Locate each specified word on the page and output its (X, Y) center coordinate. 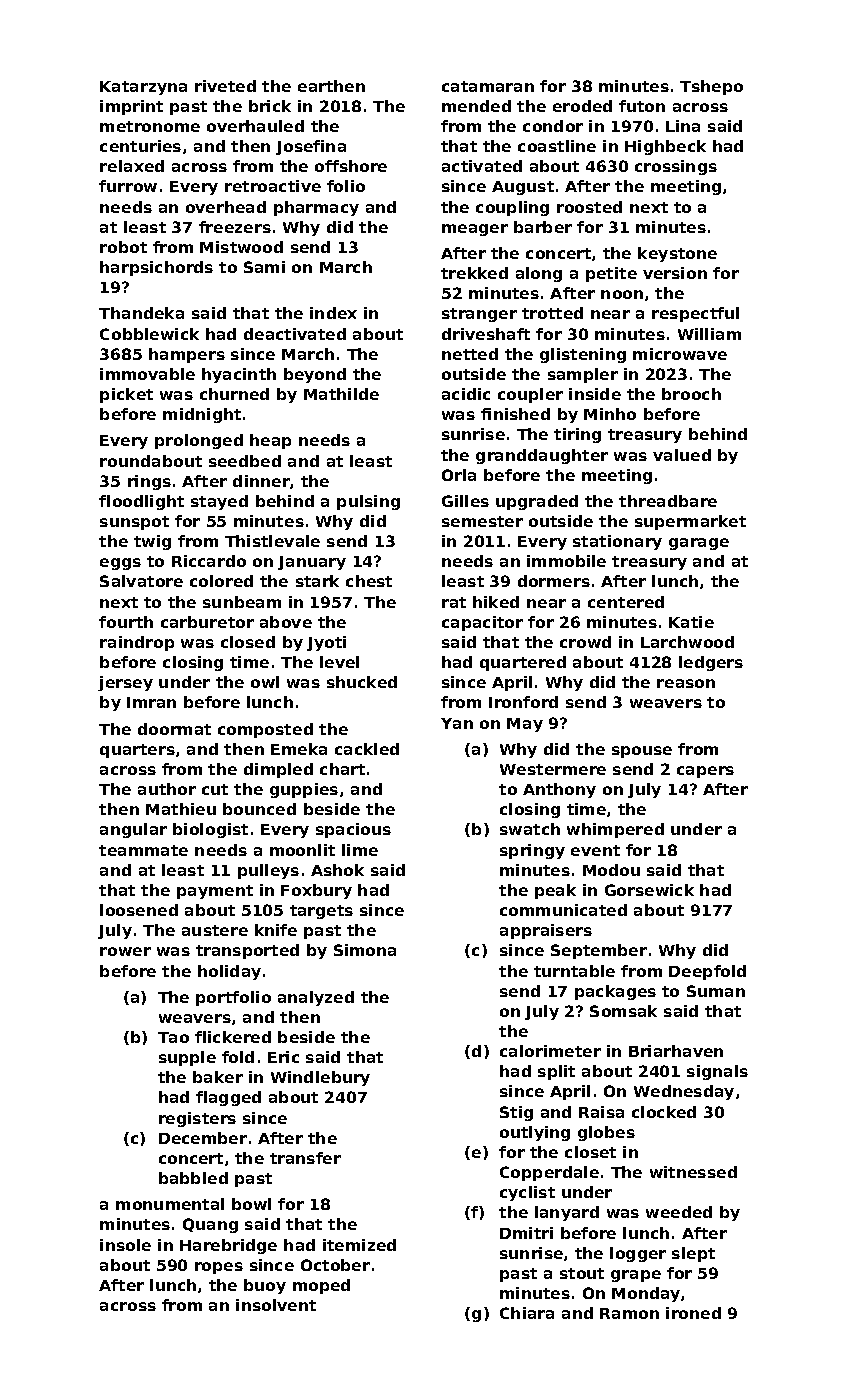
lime (360, 850)
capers (705, 772)
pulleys (268, 871)
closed (248, 642)
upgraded (537, 502)
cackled (367, 749)
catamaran (488, 86)
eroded (582, 106)
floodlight (141, 502)
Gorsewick (649, 890)
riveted (225, 86)
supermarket (690, 522)
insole (125, 1245)
